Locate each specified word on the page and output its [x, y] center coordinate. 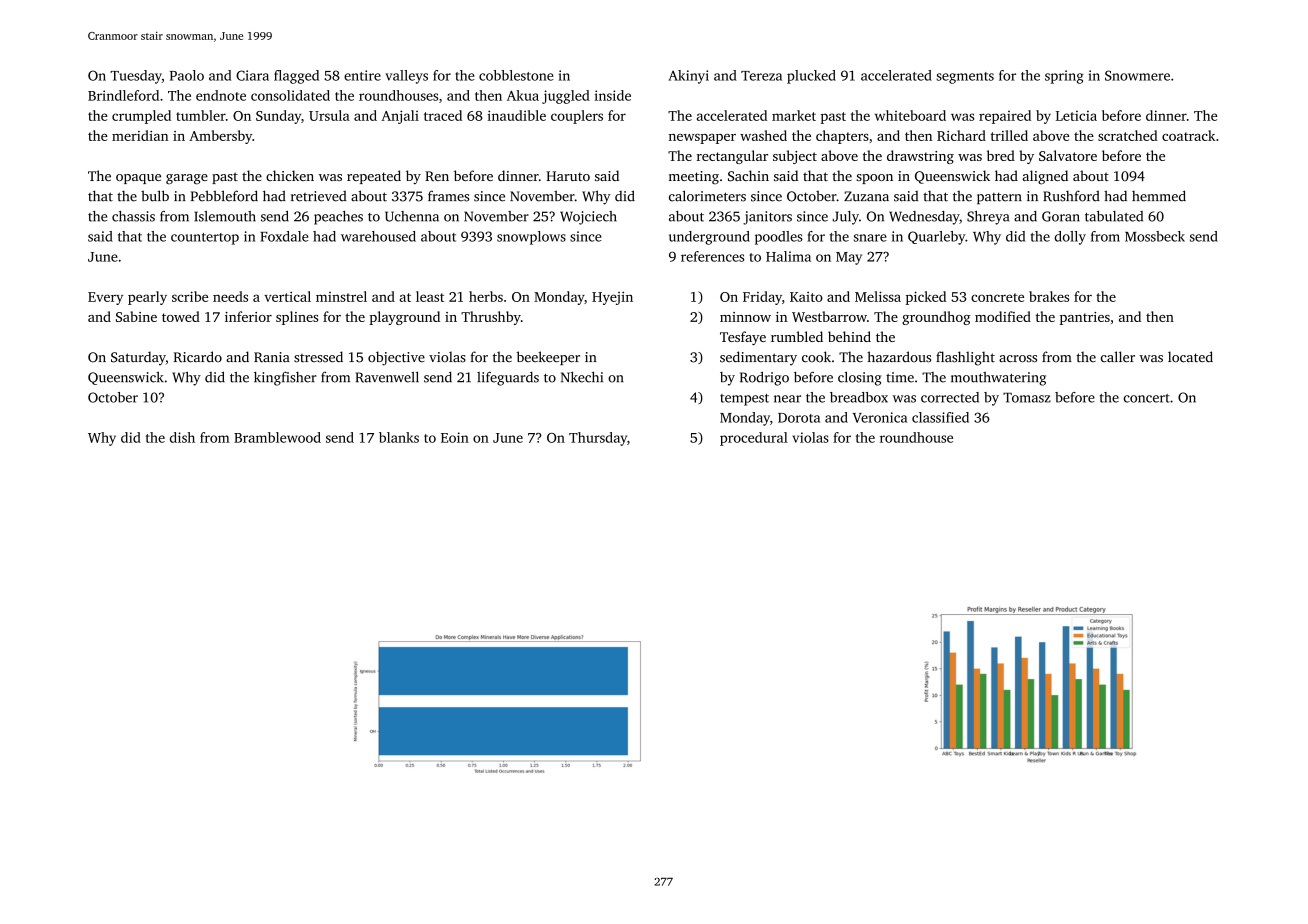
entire [362, 75]
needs [230, 296]
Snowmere [1137, 75]
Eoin [455, 437]
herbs [486, 296]
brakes [1049, 296]
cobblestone [516, 75]
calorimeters [707, 196]
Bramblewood [277, 437]
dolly [1070, 238]
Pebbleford [224, 196]
